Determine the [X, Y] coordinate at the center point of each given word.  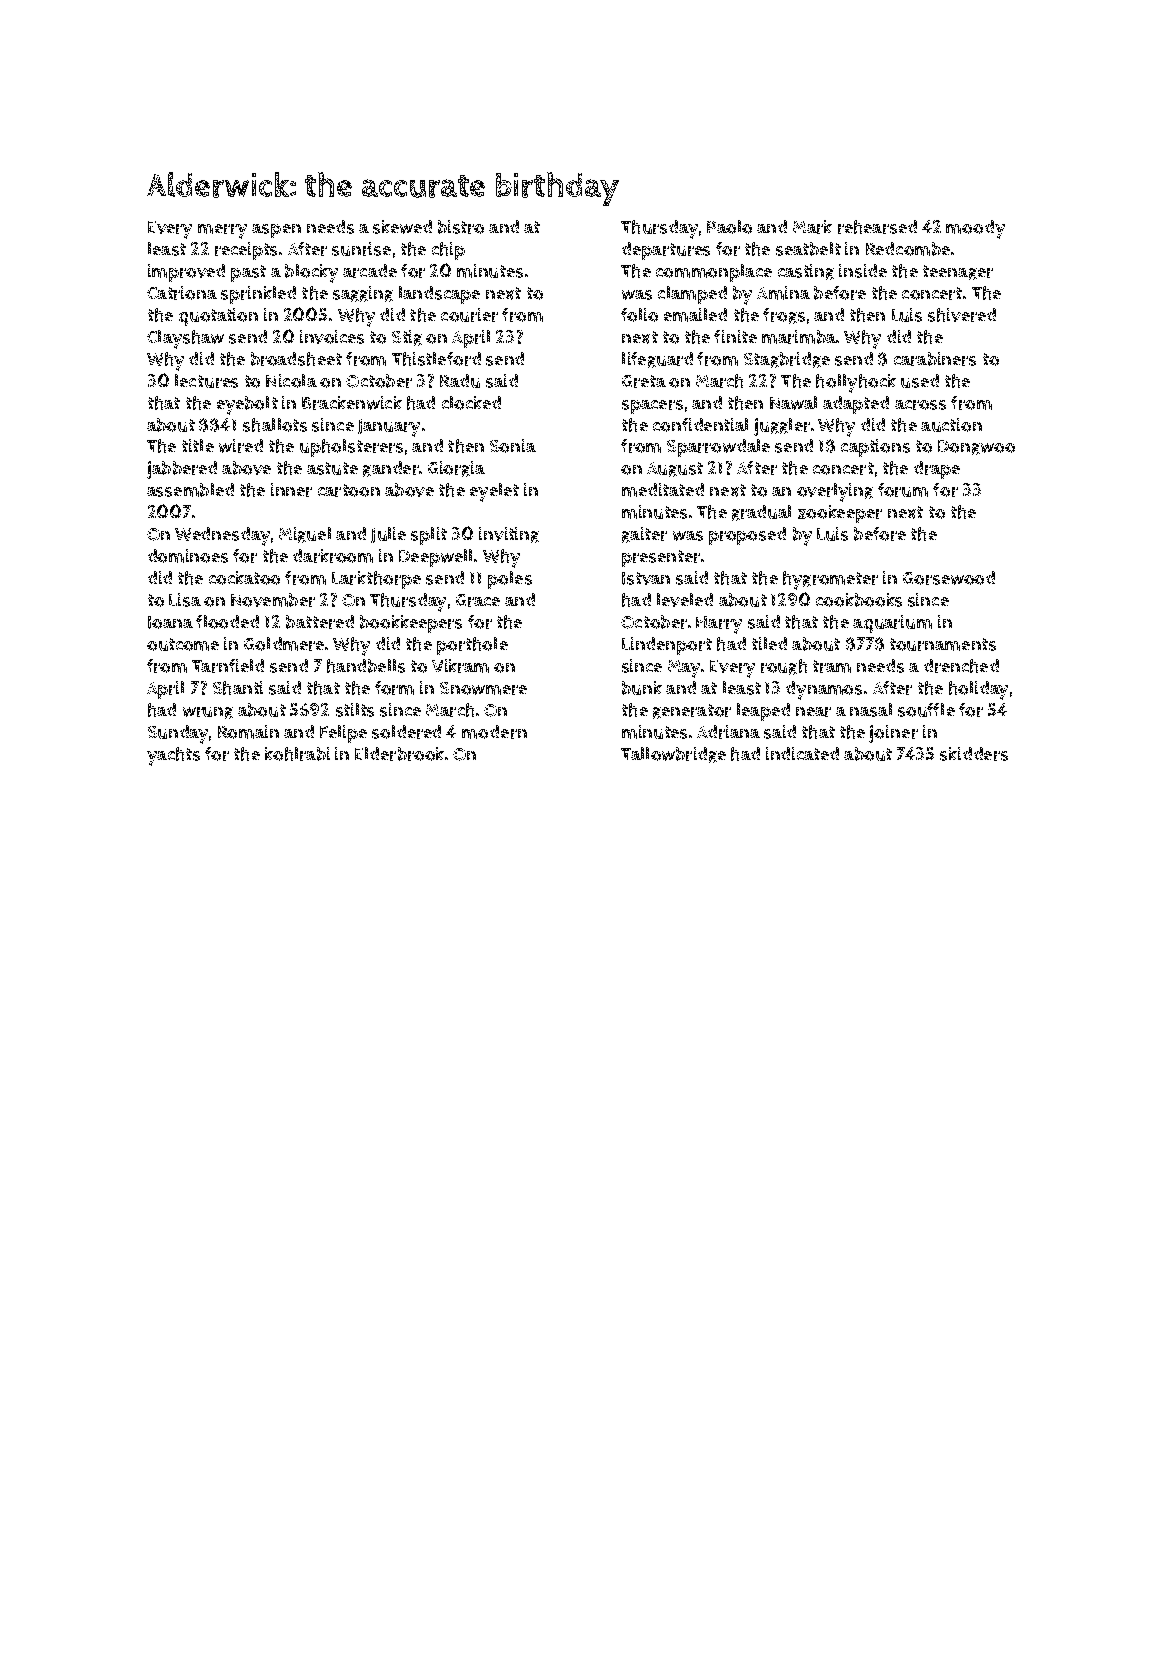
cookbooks [859, 600]
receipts [246, 251]
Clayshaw [185, 339]
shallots [275, 425]
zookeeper [840, 514]
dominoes [188, 556]
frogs [784, 316]
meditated [663, 490]
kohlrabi [297, 754]
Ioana [170, 622]
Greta [644, 381]
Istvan [646, 578]
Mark [812, 227]
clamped [692, 295]
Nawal [793, 403]
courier [469, 315]
